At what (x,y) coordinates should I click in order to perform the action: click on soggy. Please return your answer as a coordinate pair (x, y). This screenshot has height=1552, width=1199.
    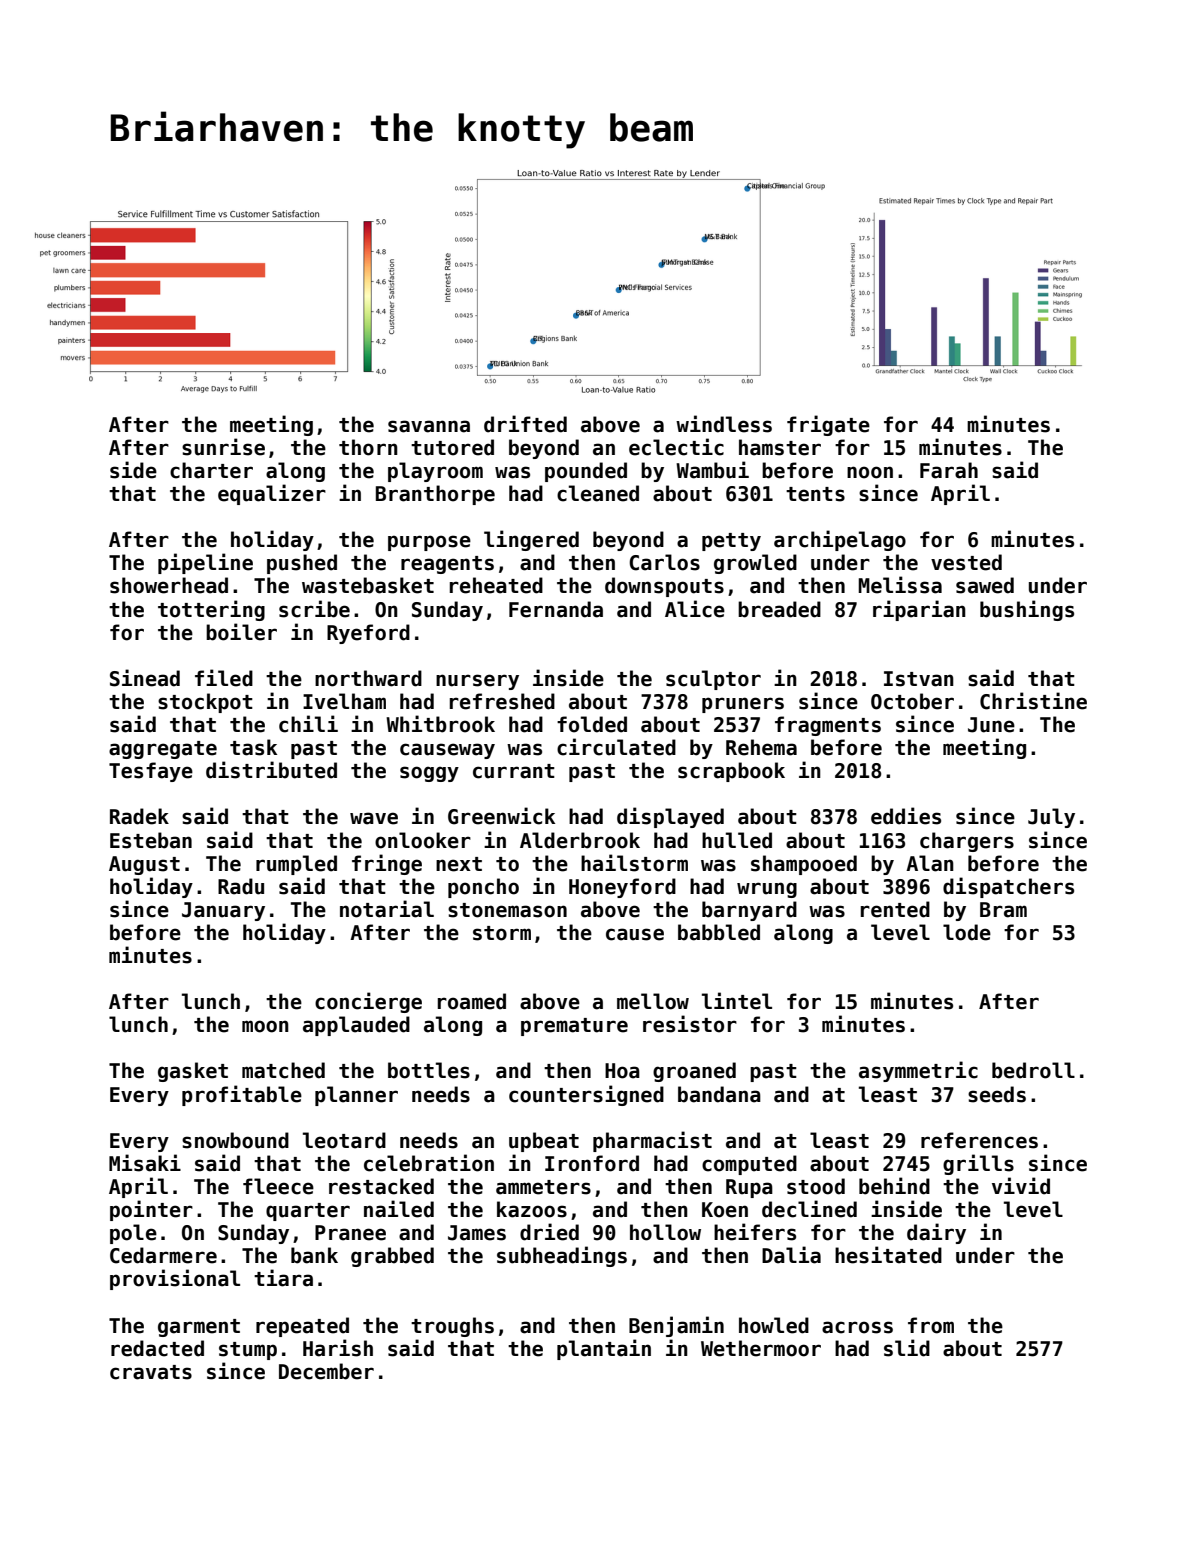
    Looking at the image, I should click on (429, 774).
